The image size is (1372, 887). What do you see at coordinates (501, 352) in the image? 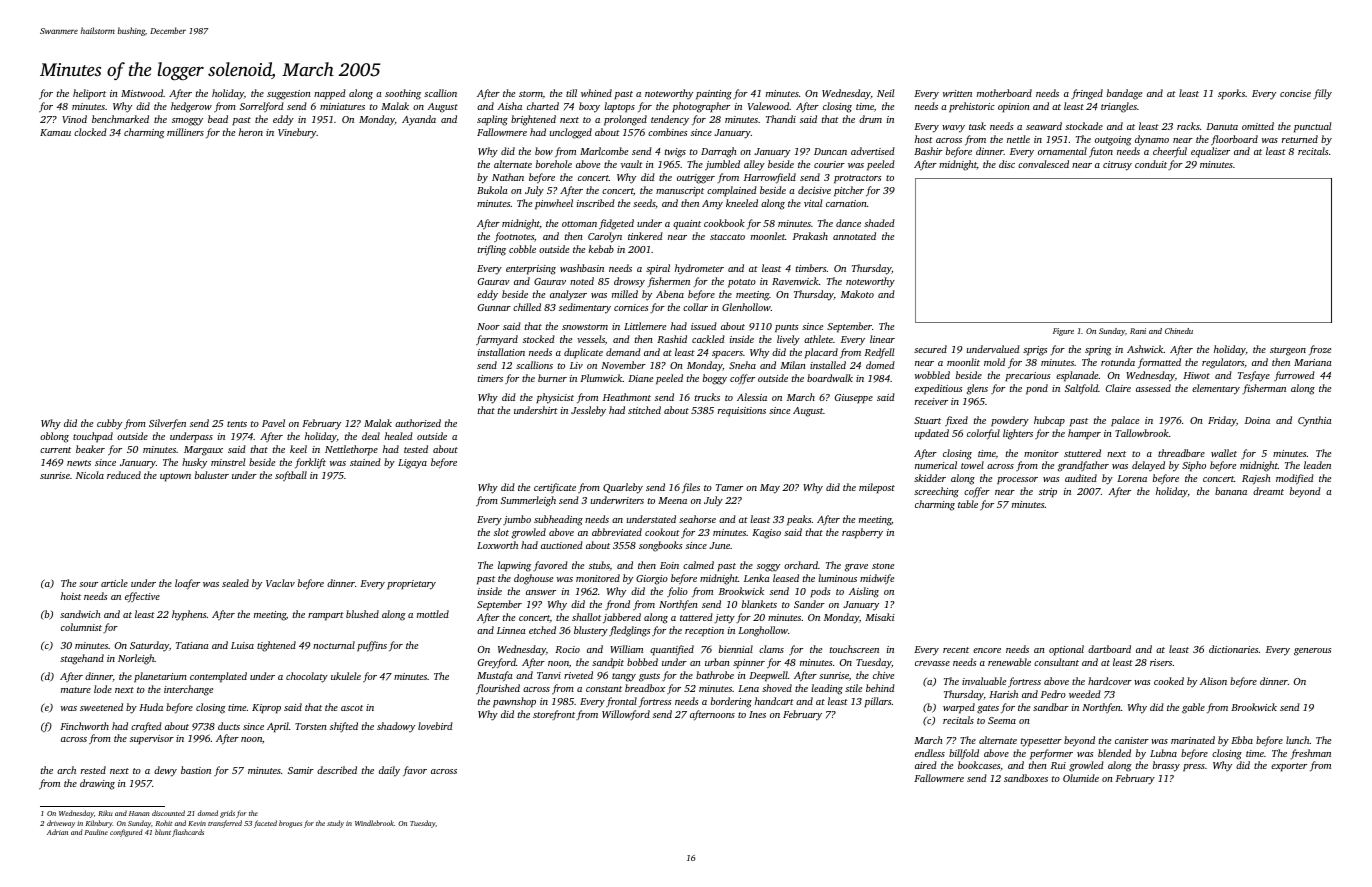
I see `installation` at bounding box center [501, 352].
